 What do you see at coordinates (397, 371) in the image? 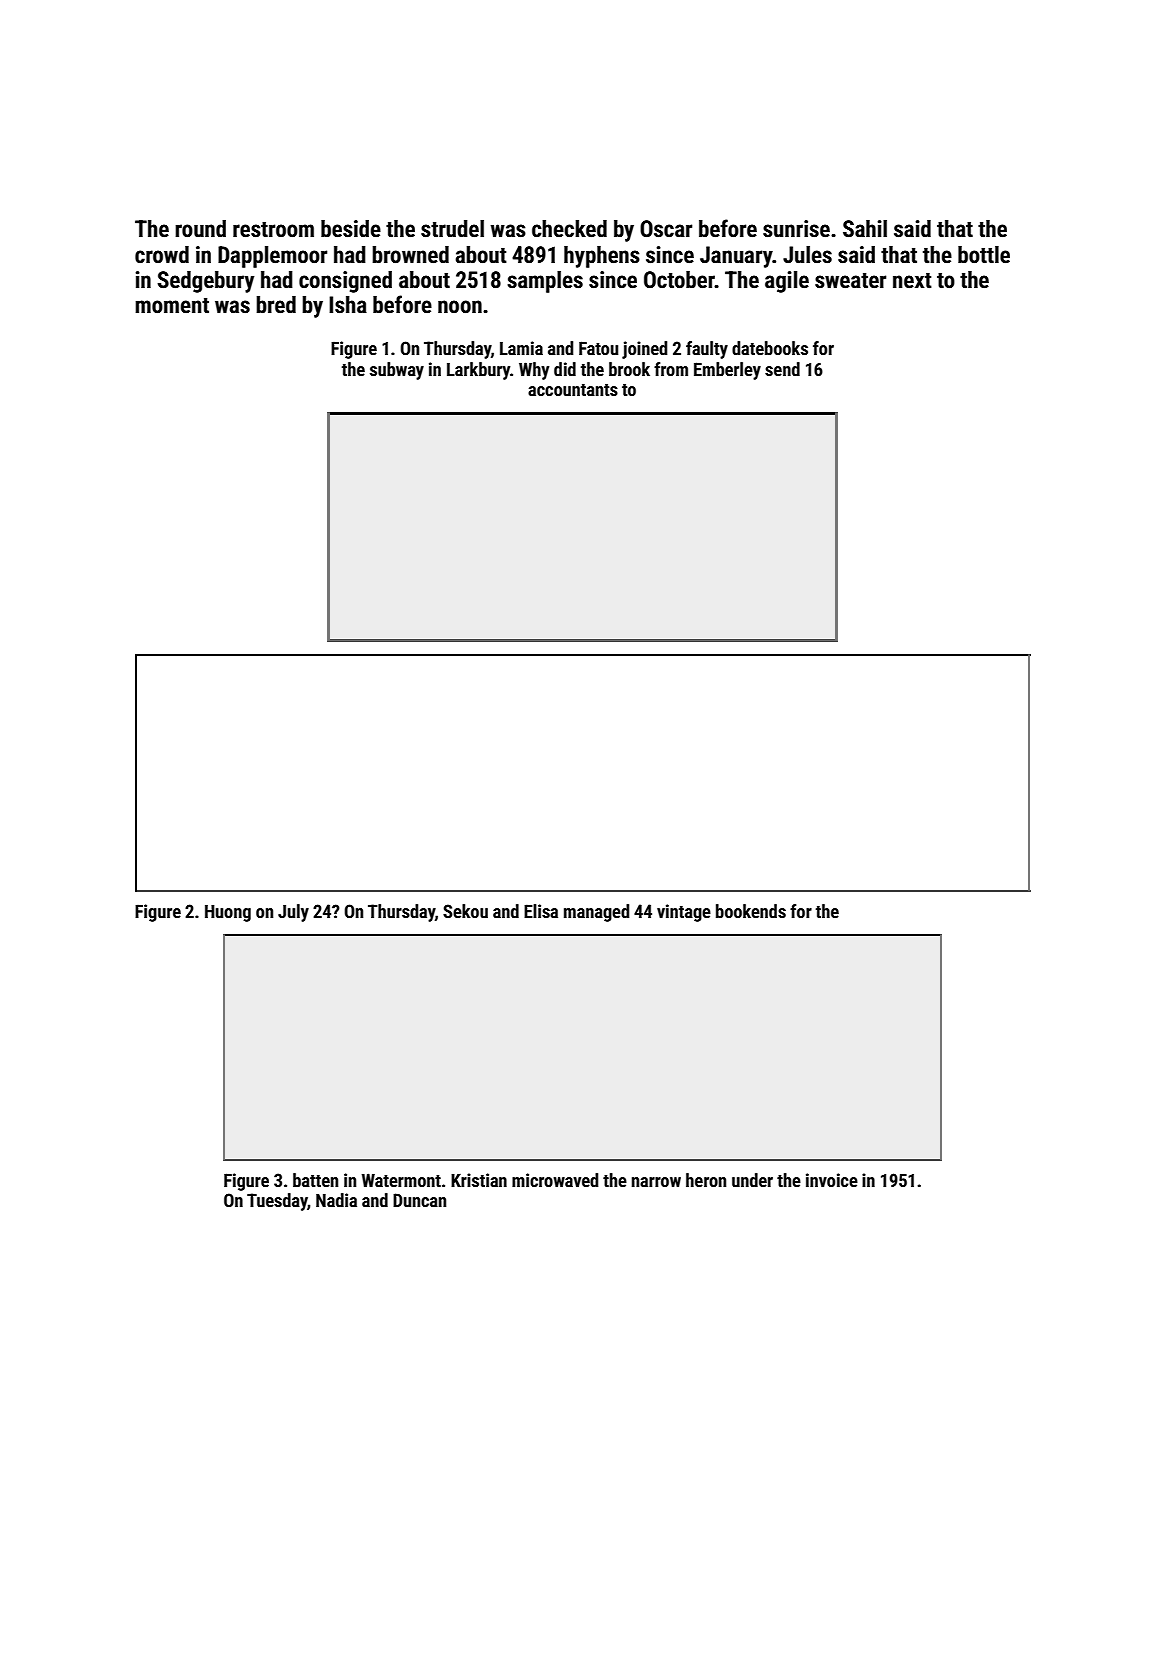
I see `subway` at bounding box center [397, 371].
